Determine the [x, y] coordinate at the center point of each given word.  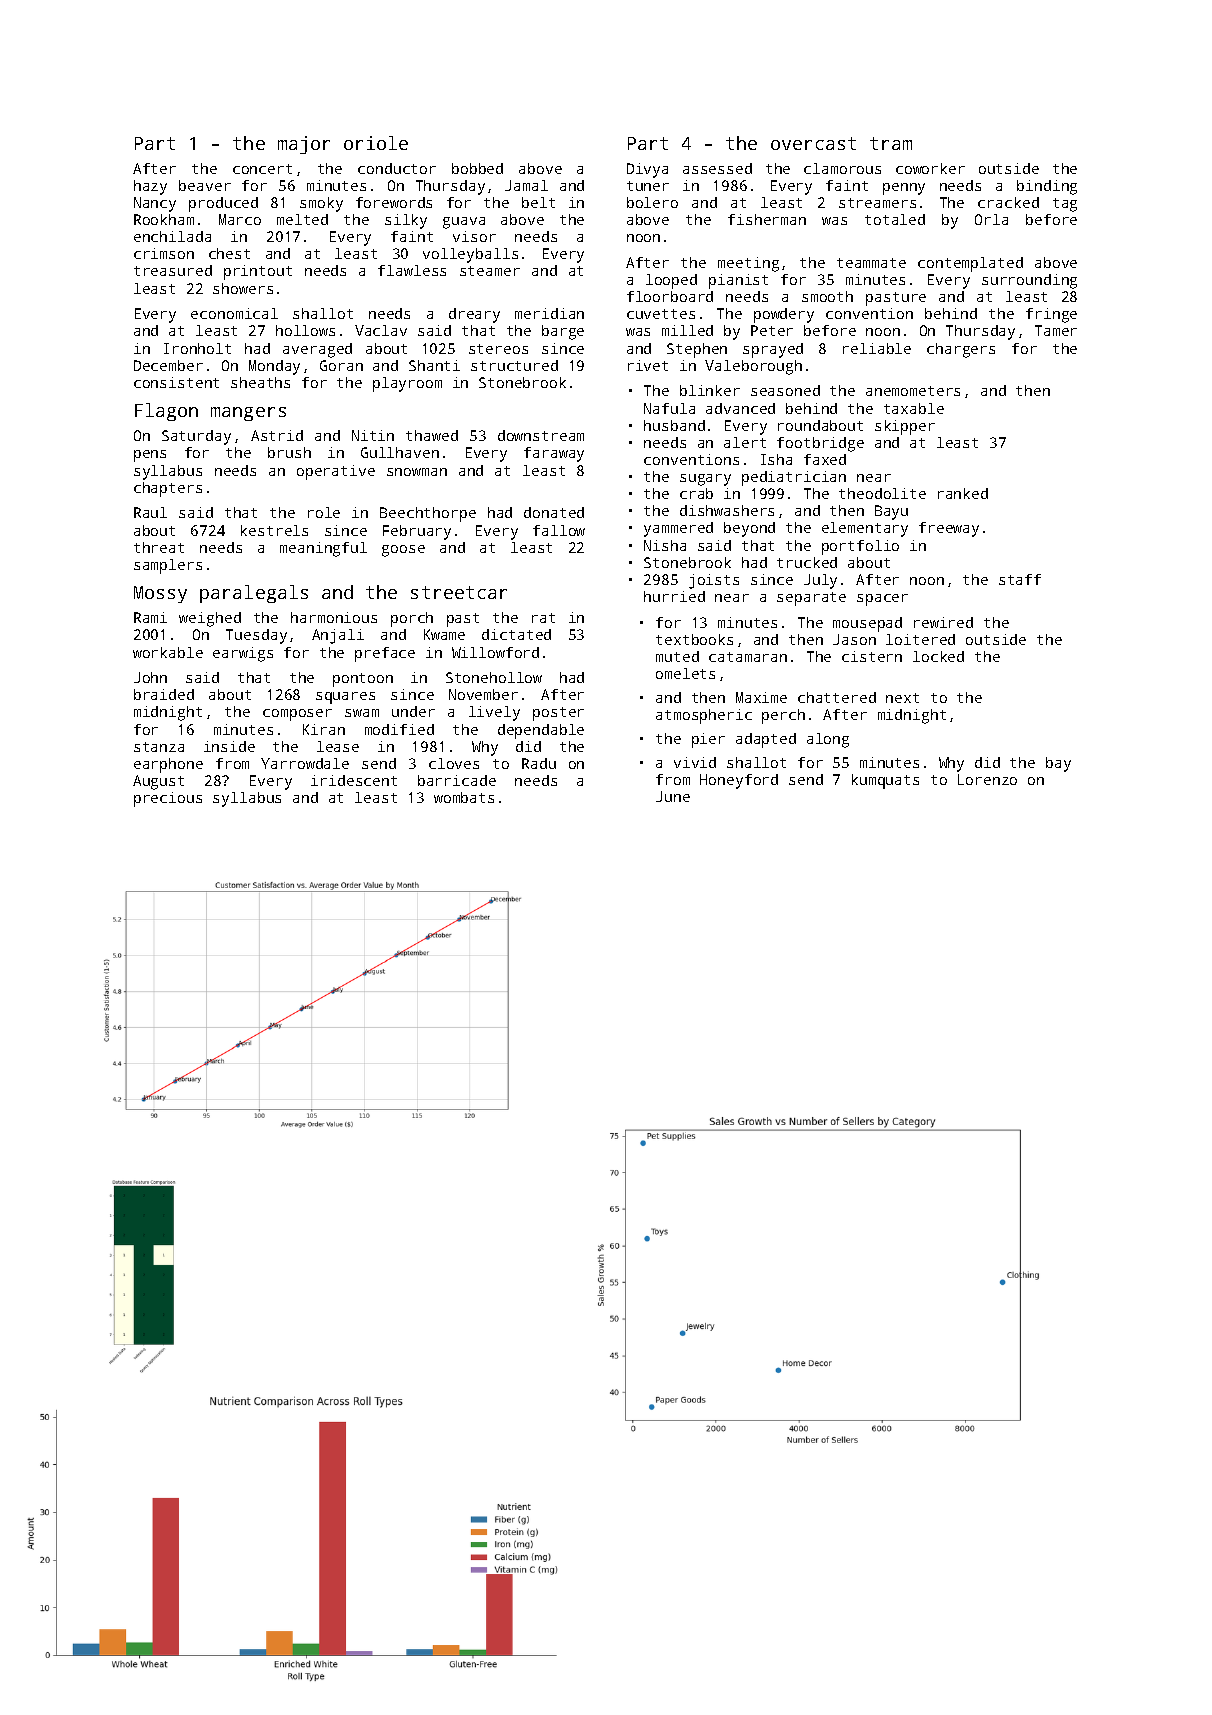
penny [904, 189]
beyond [749, 529]
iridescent [354, 780]
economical [234, 313]
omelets [685, 673]
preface [385, 654]
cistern [872, 656]
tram [891, 143]
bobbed [477, 168]
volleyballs [470, 255]
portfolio [860, 547]
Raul [150, 512]
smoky [321, 204]
